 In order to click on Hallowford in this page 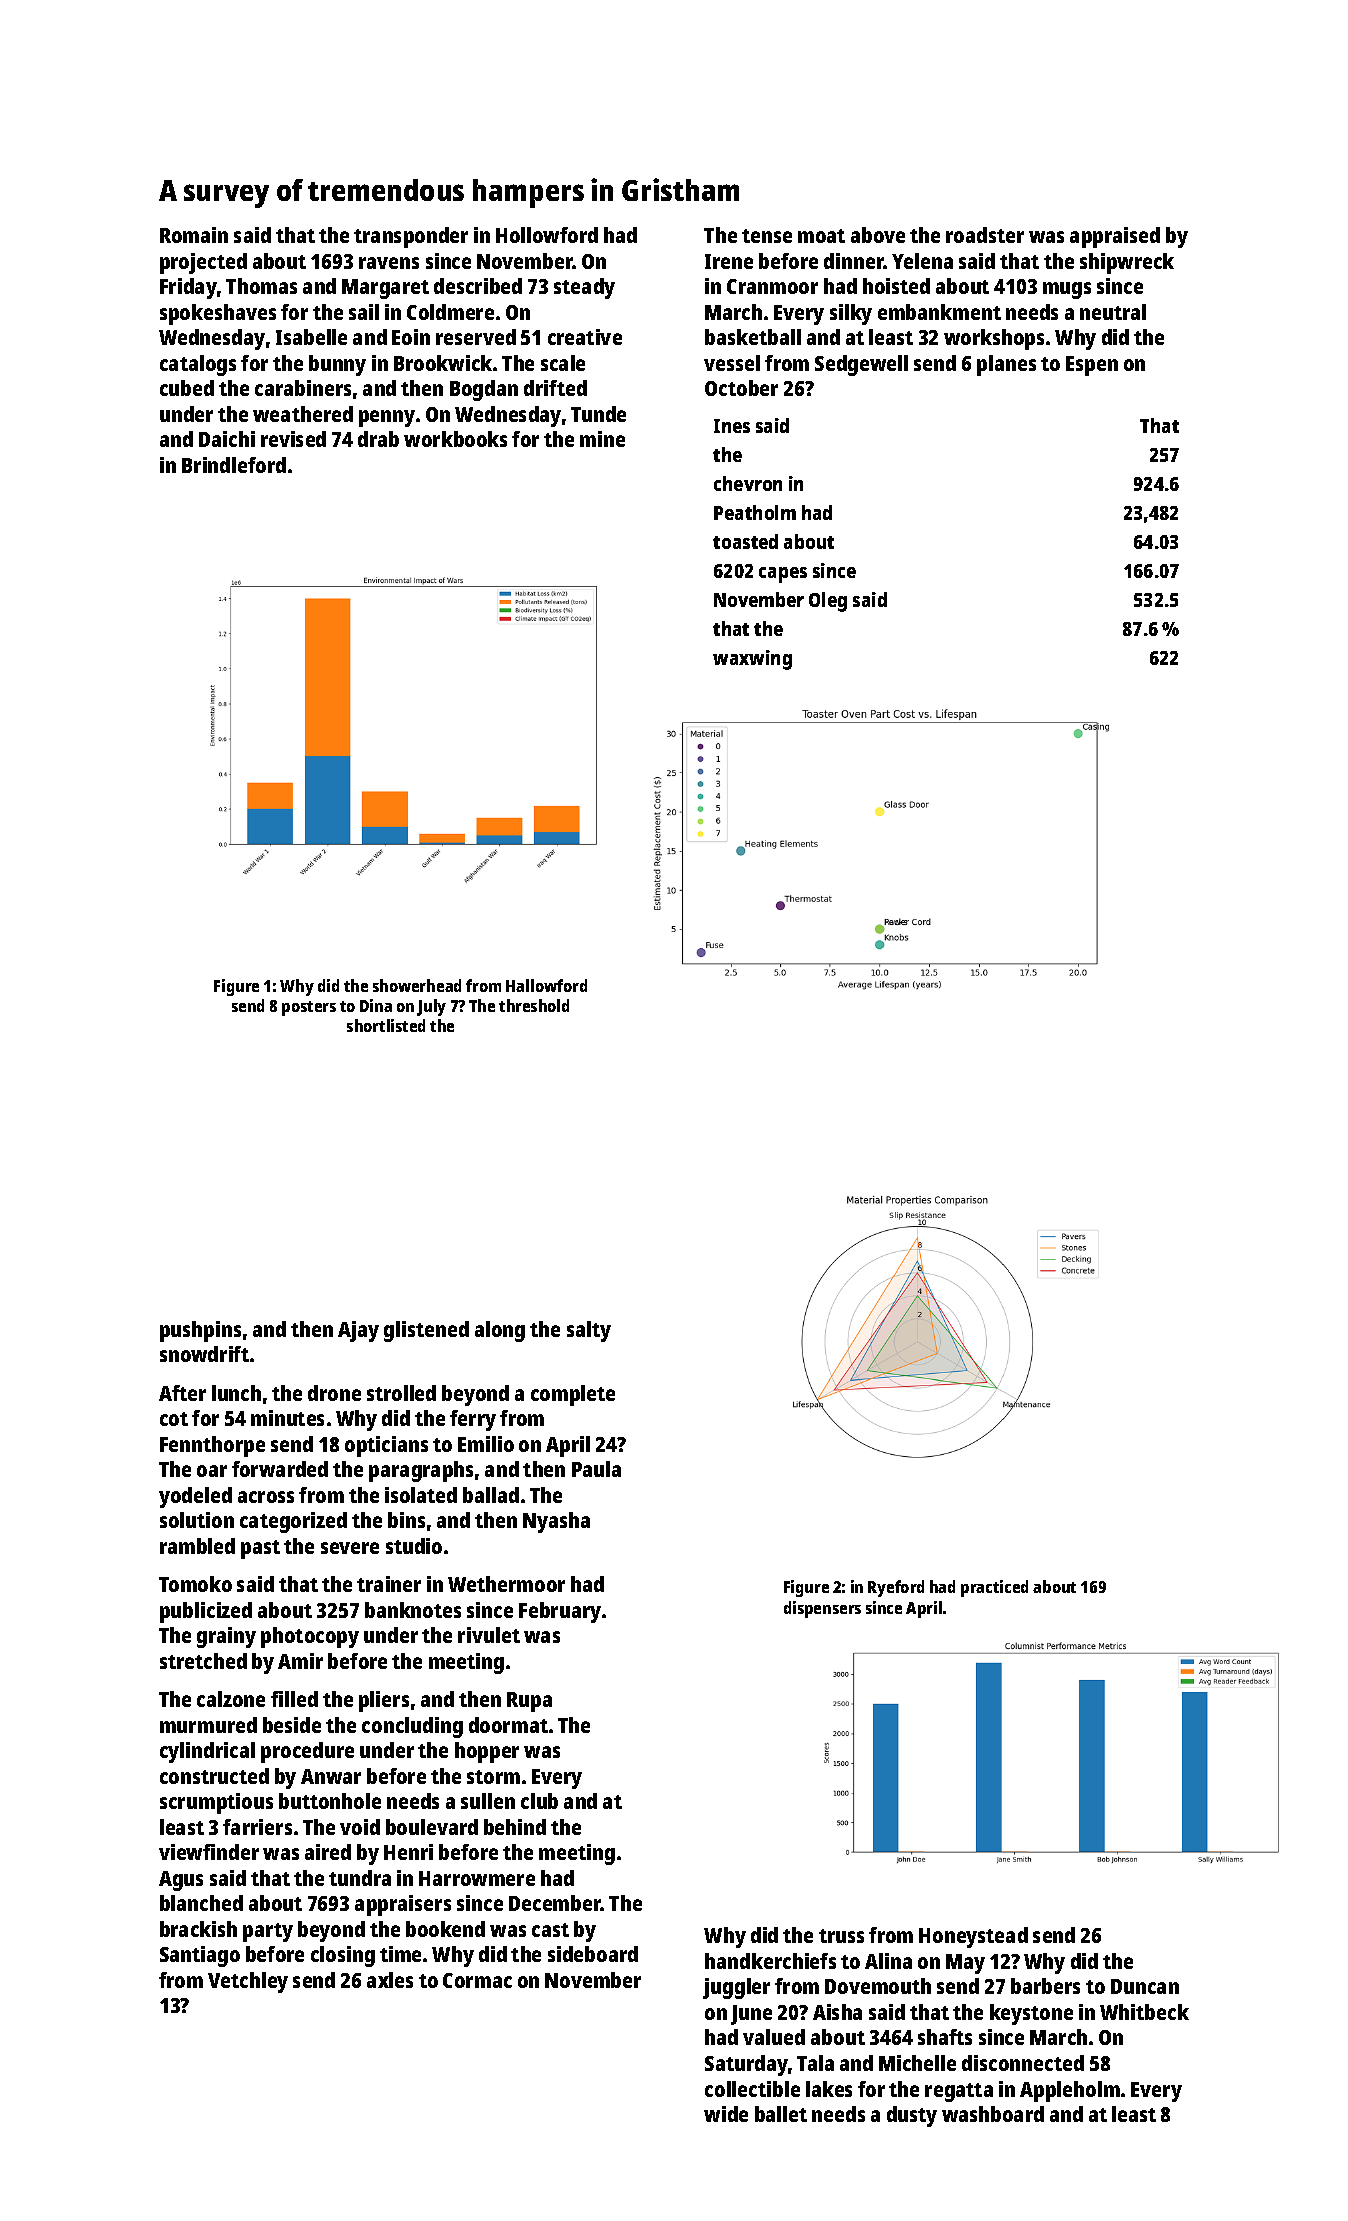, I will do `click(546, 985)`.
